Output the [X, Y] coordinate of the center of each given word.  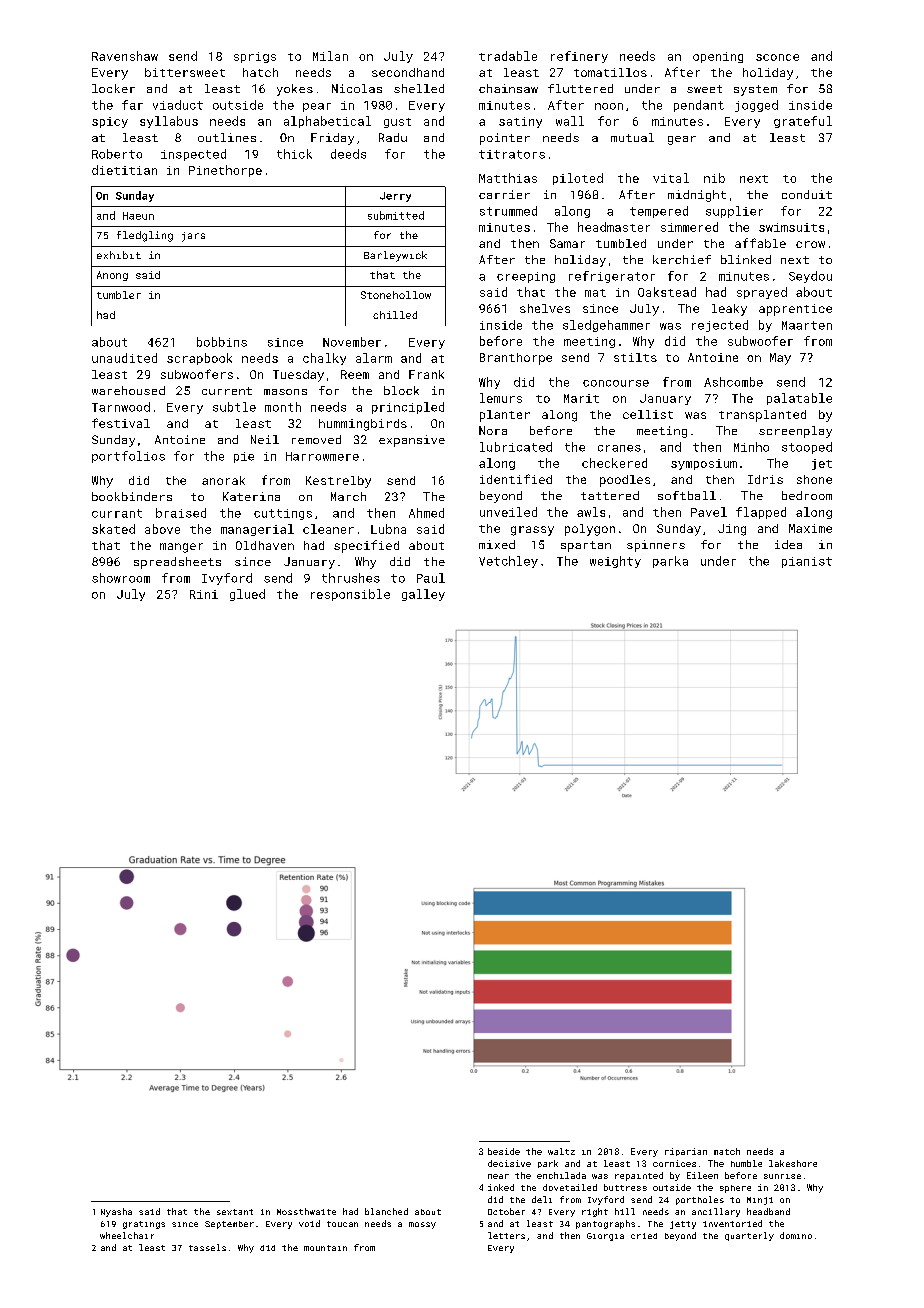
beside [504, 1151]
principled [408, 408]
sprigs [255, 57]
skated [113, 529]
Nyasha [116, 1212]
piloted [578, 179]
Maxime [810, 528]
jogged [756, 106]
